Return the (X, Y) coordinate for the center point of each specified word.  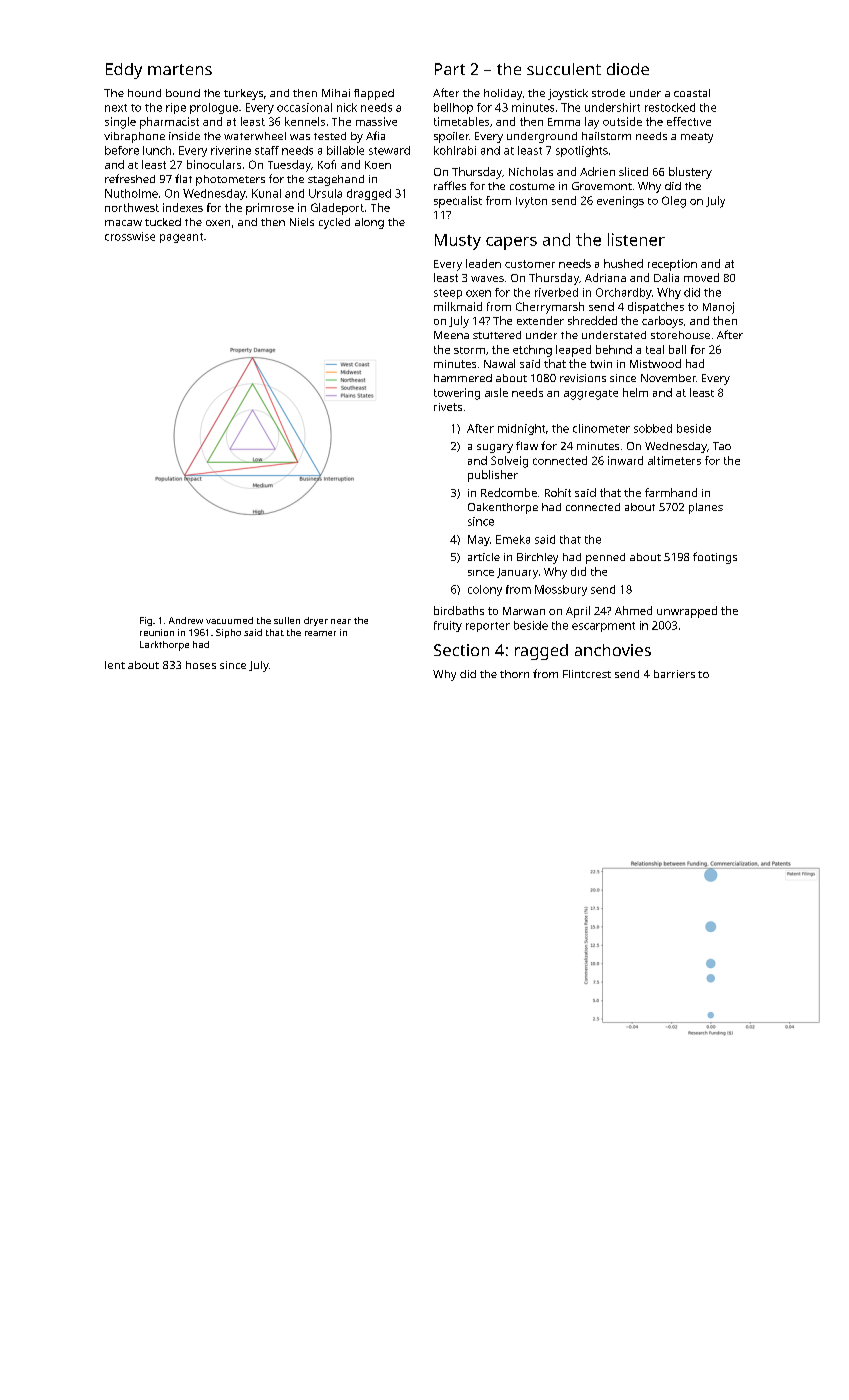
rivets (448, 407)
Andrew (186, 620)
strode (608, 93)
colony (485, 590)
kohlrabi (455, 150)
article (484, 557)
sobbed (653, 428)
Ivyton (531, 202)
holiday (503, 94)
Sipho (228, 633)
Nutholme (131, 193)
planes (706, 508)
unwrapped (687, 612)
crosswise (130, 236)
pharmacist (169, 123)
